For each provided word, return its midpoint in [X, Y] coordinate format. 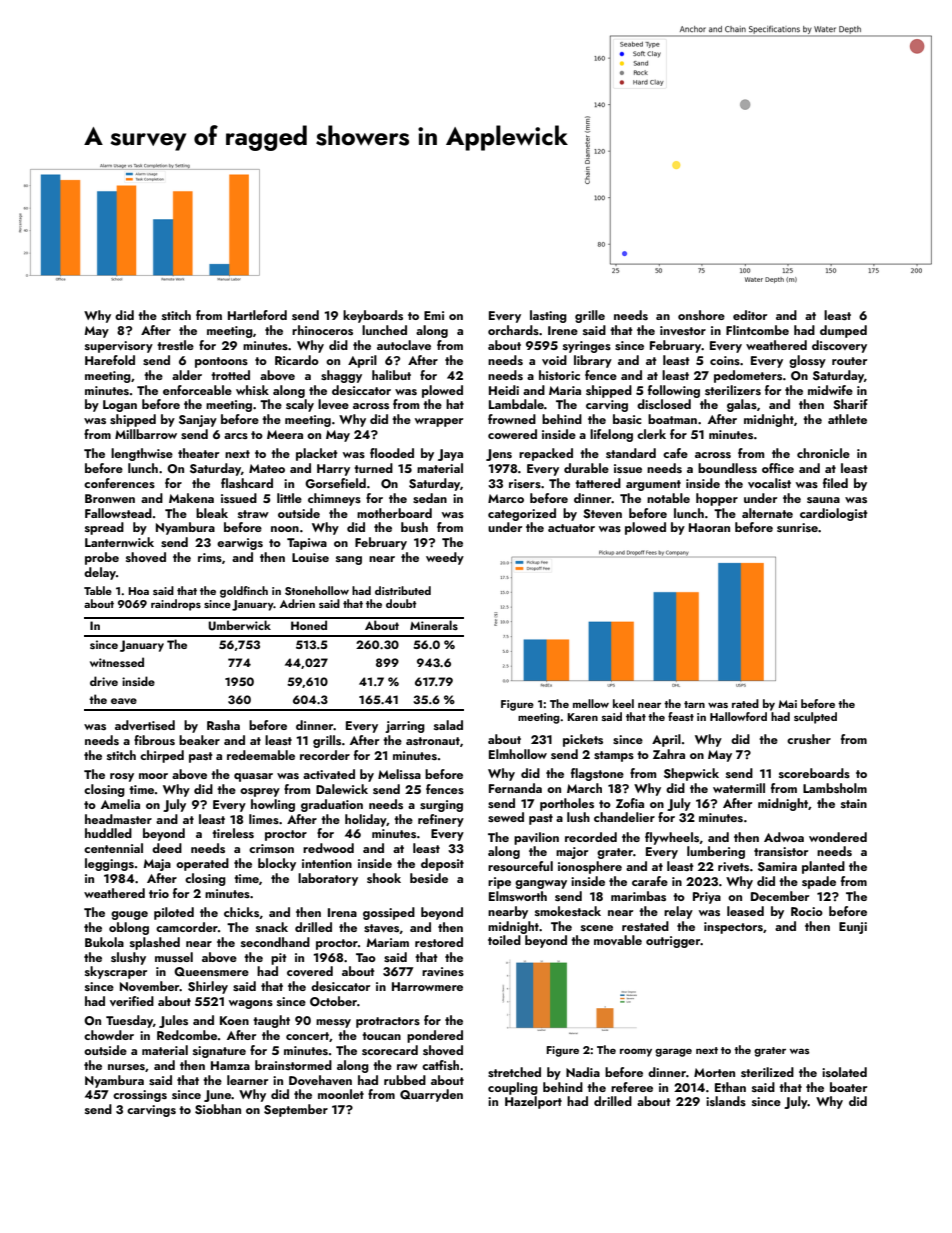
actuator [571, 528]
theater [198, 453]
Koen [234, 1020]
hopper [717, 499]
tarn [694, 704]
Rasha [223, 725]
